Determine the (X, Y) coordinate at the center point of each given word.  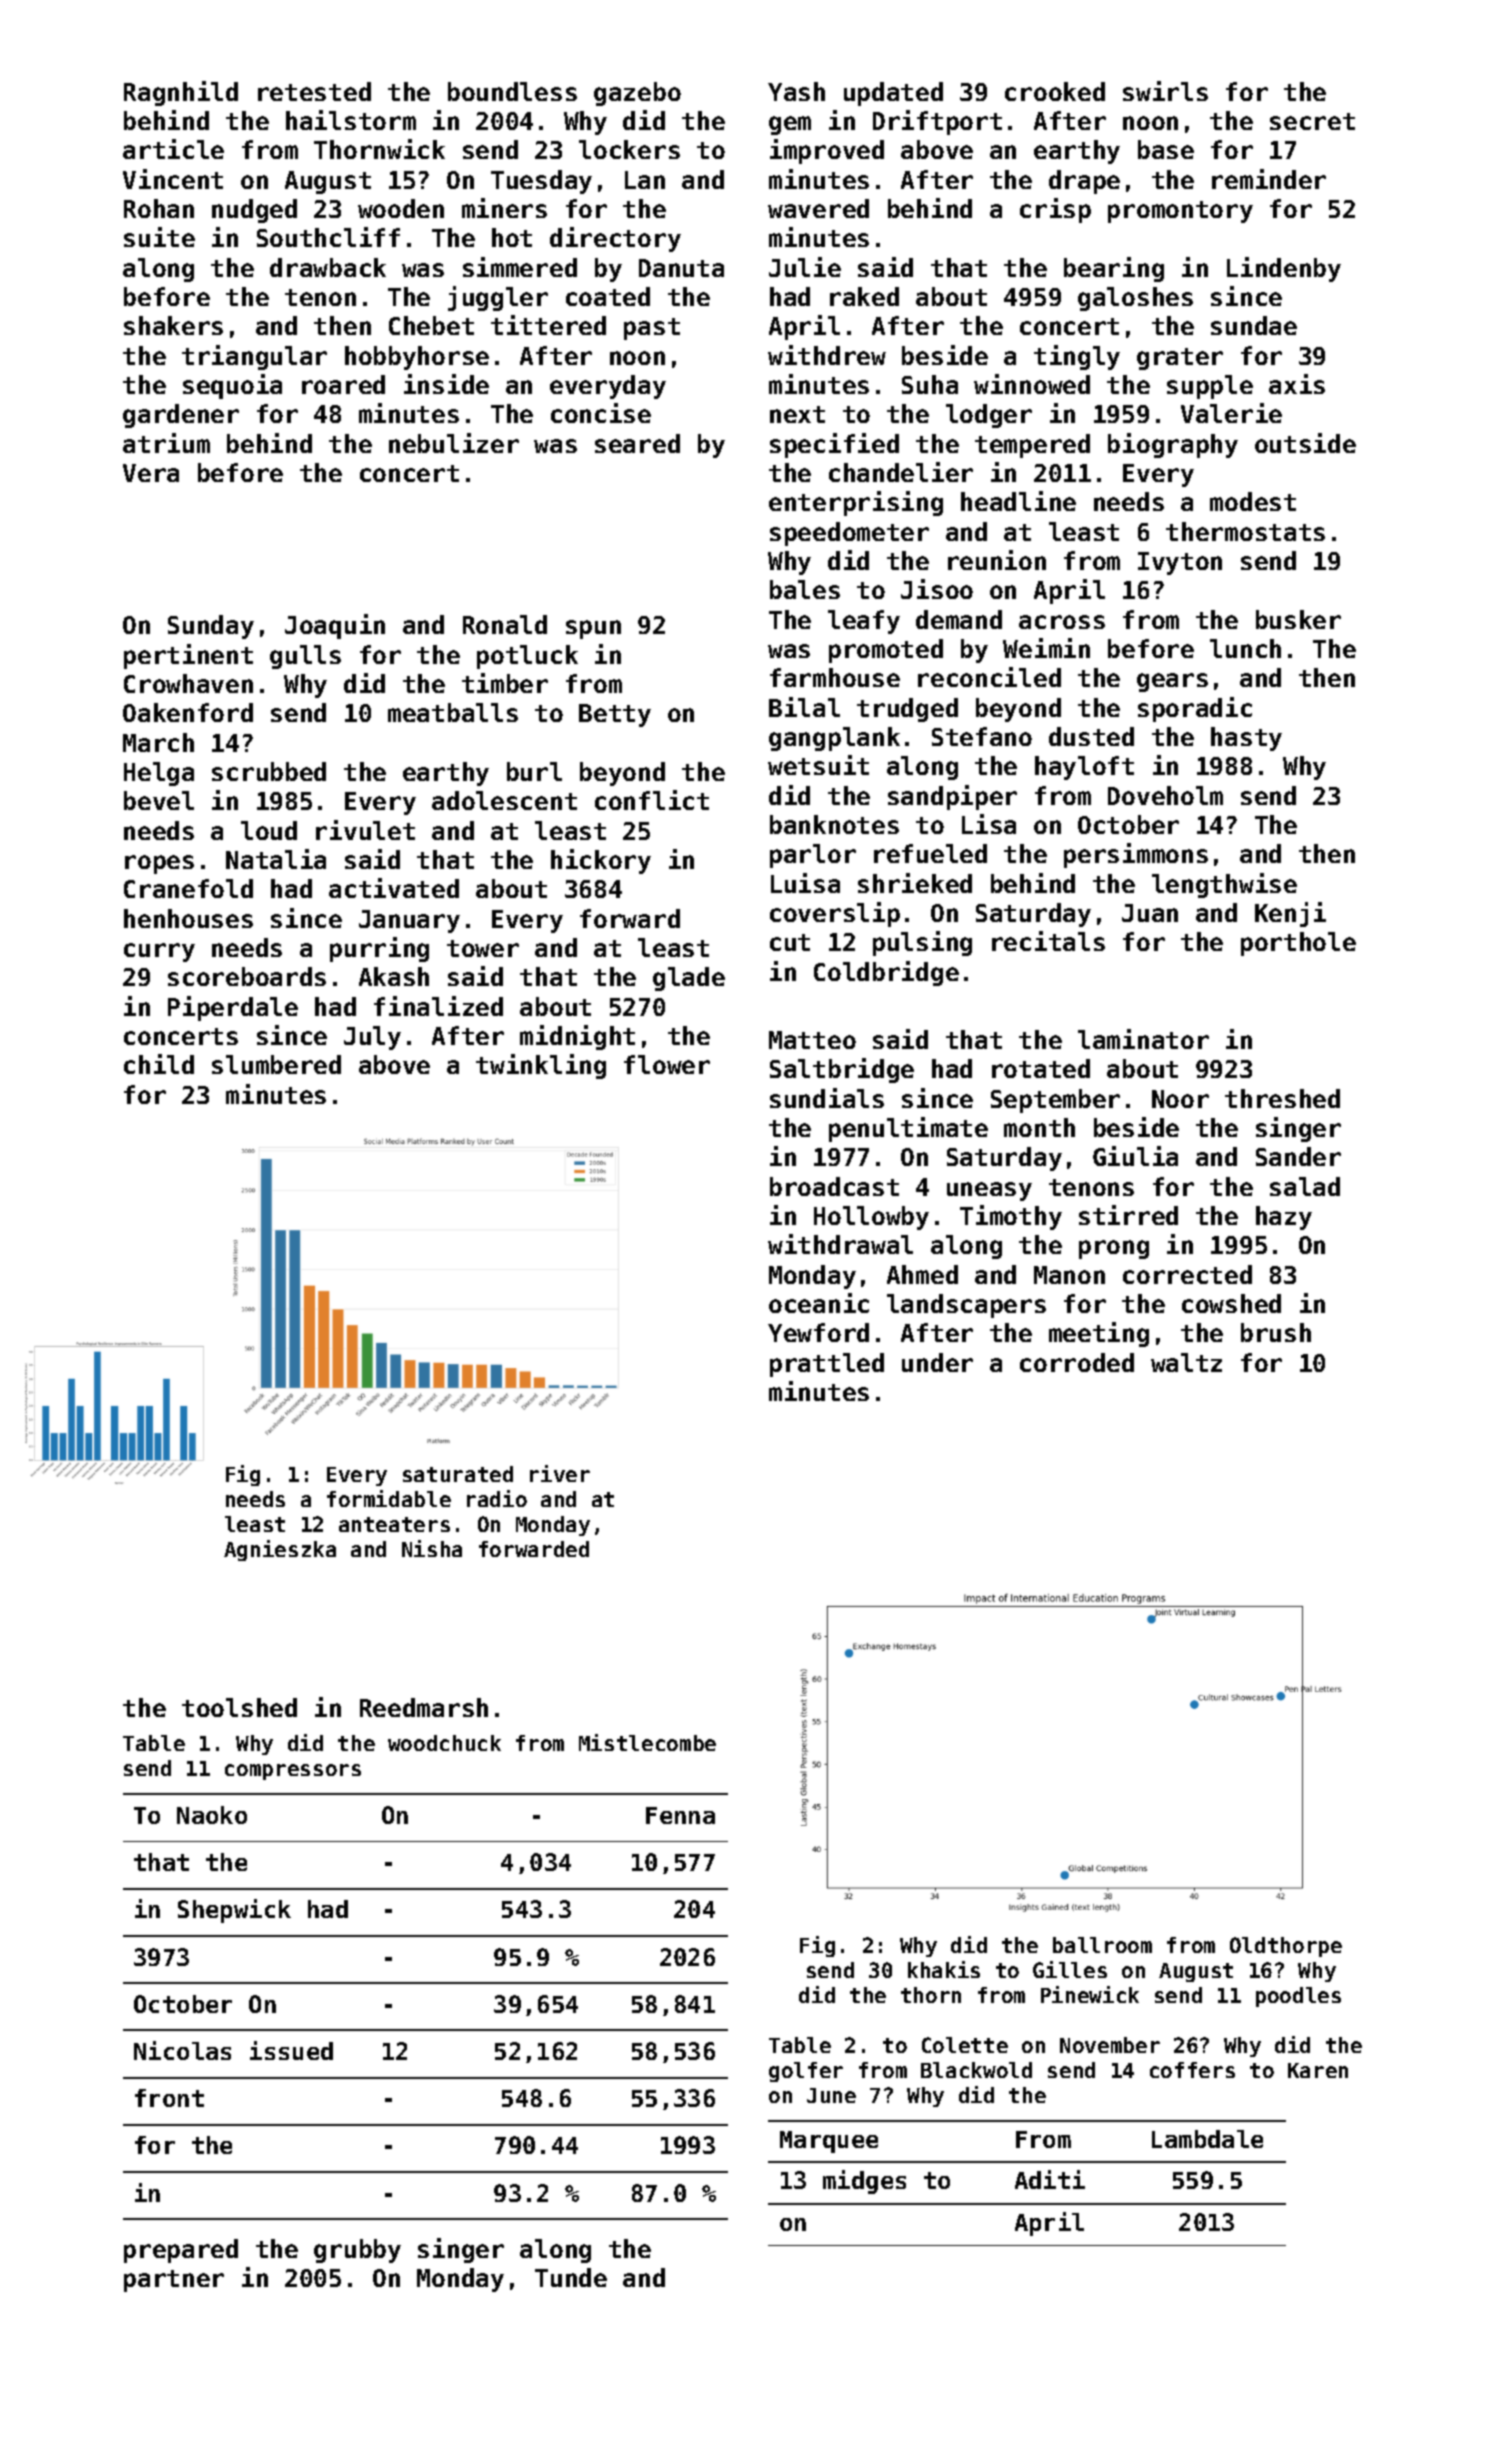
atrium (166, 443)
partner (174, 2281)
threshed (1282, 1098)
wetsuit (818, 765)
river (560, 1473)
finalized (438, 1006)
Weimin (1046, 648)
